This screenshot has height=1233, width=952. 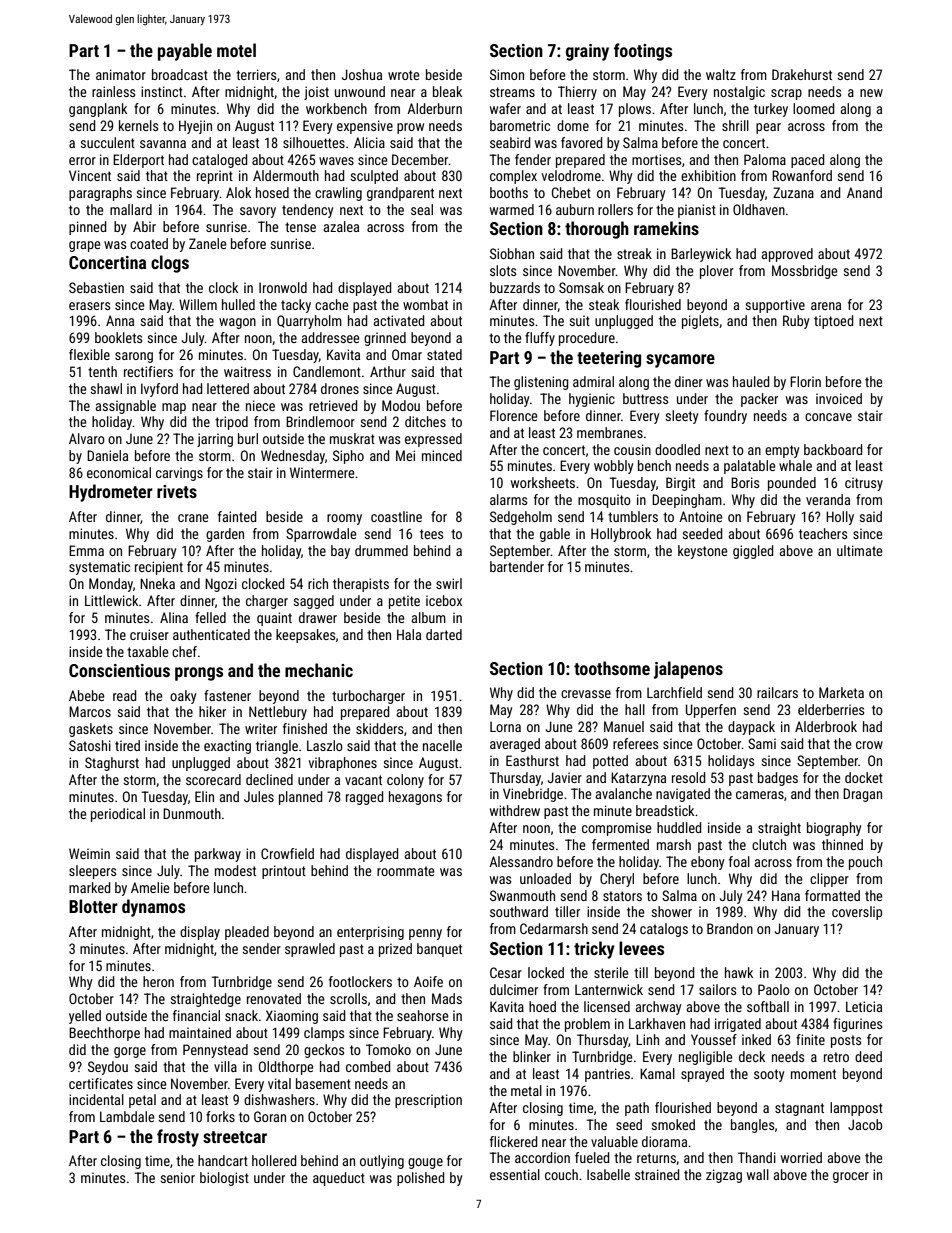 I want to click on coverslip, so click(x=857, y=913).
